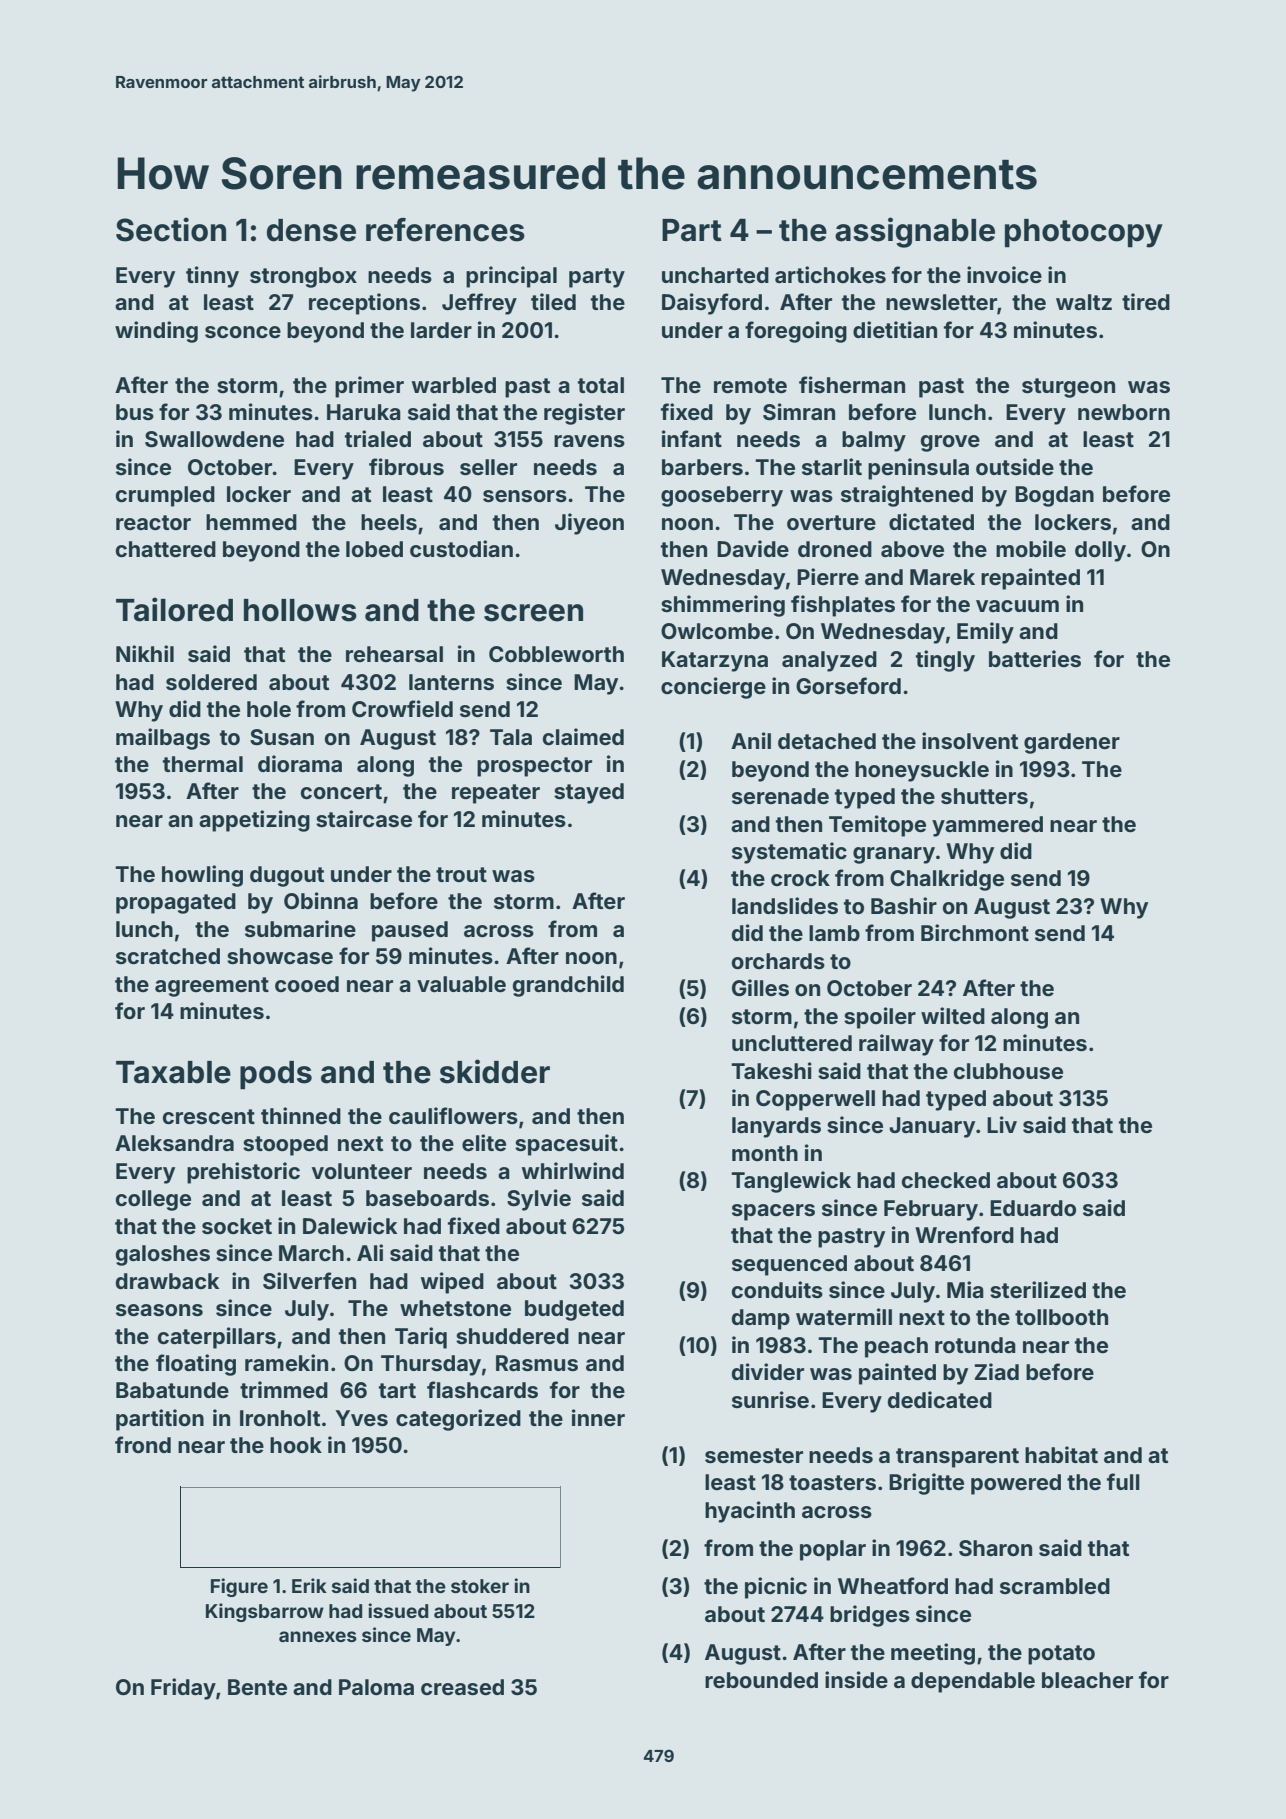 The image size is (1286, 1819). What do you see at coordinates (445, 230) in the document?
I see `references` at bounding box center [445, 230].
